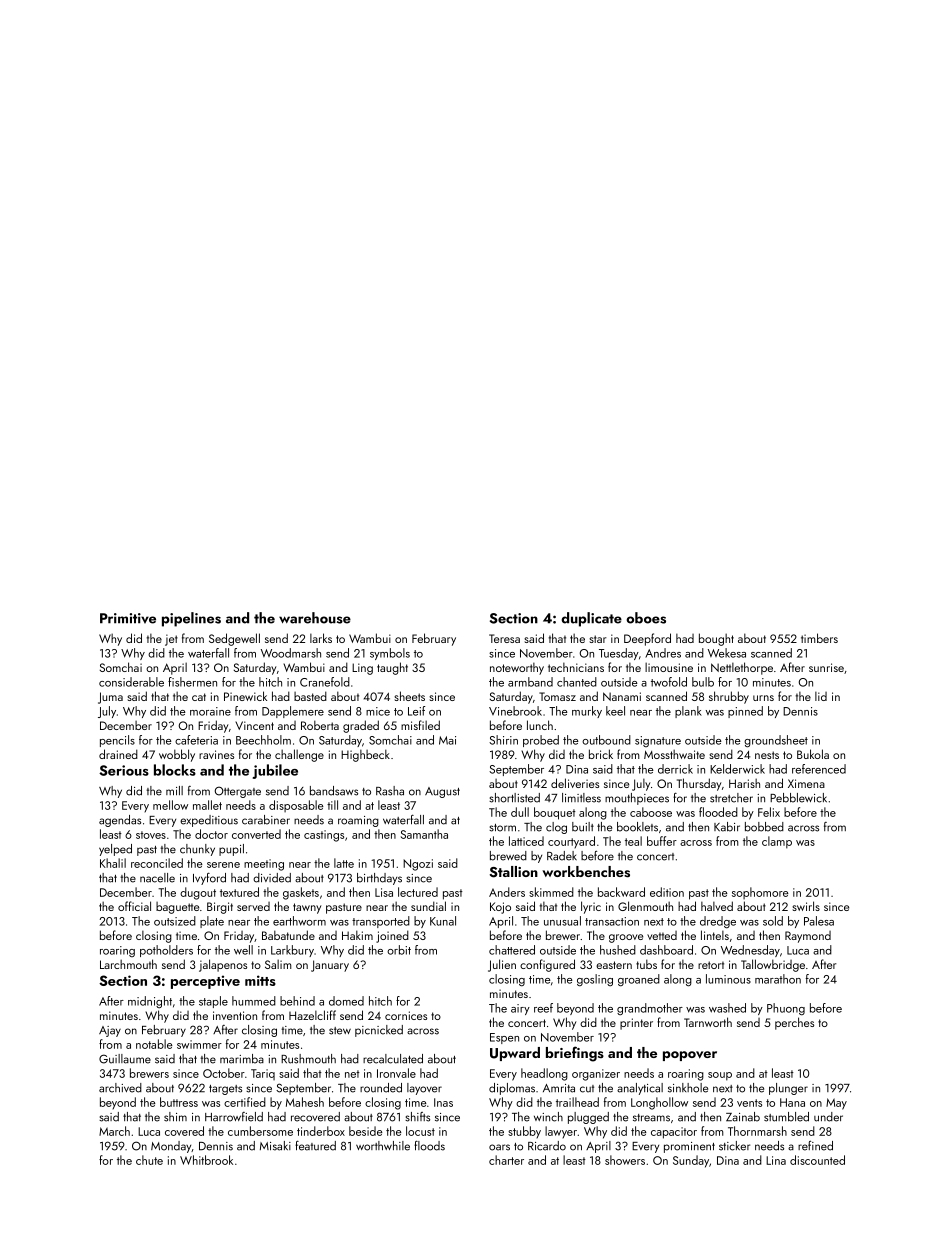 The height and width of the page is (1233, 952). What do you see at coordinates (315, 618) in the page?
I see `warehouse` at bounding box center [315, 618].
